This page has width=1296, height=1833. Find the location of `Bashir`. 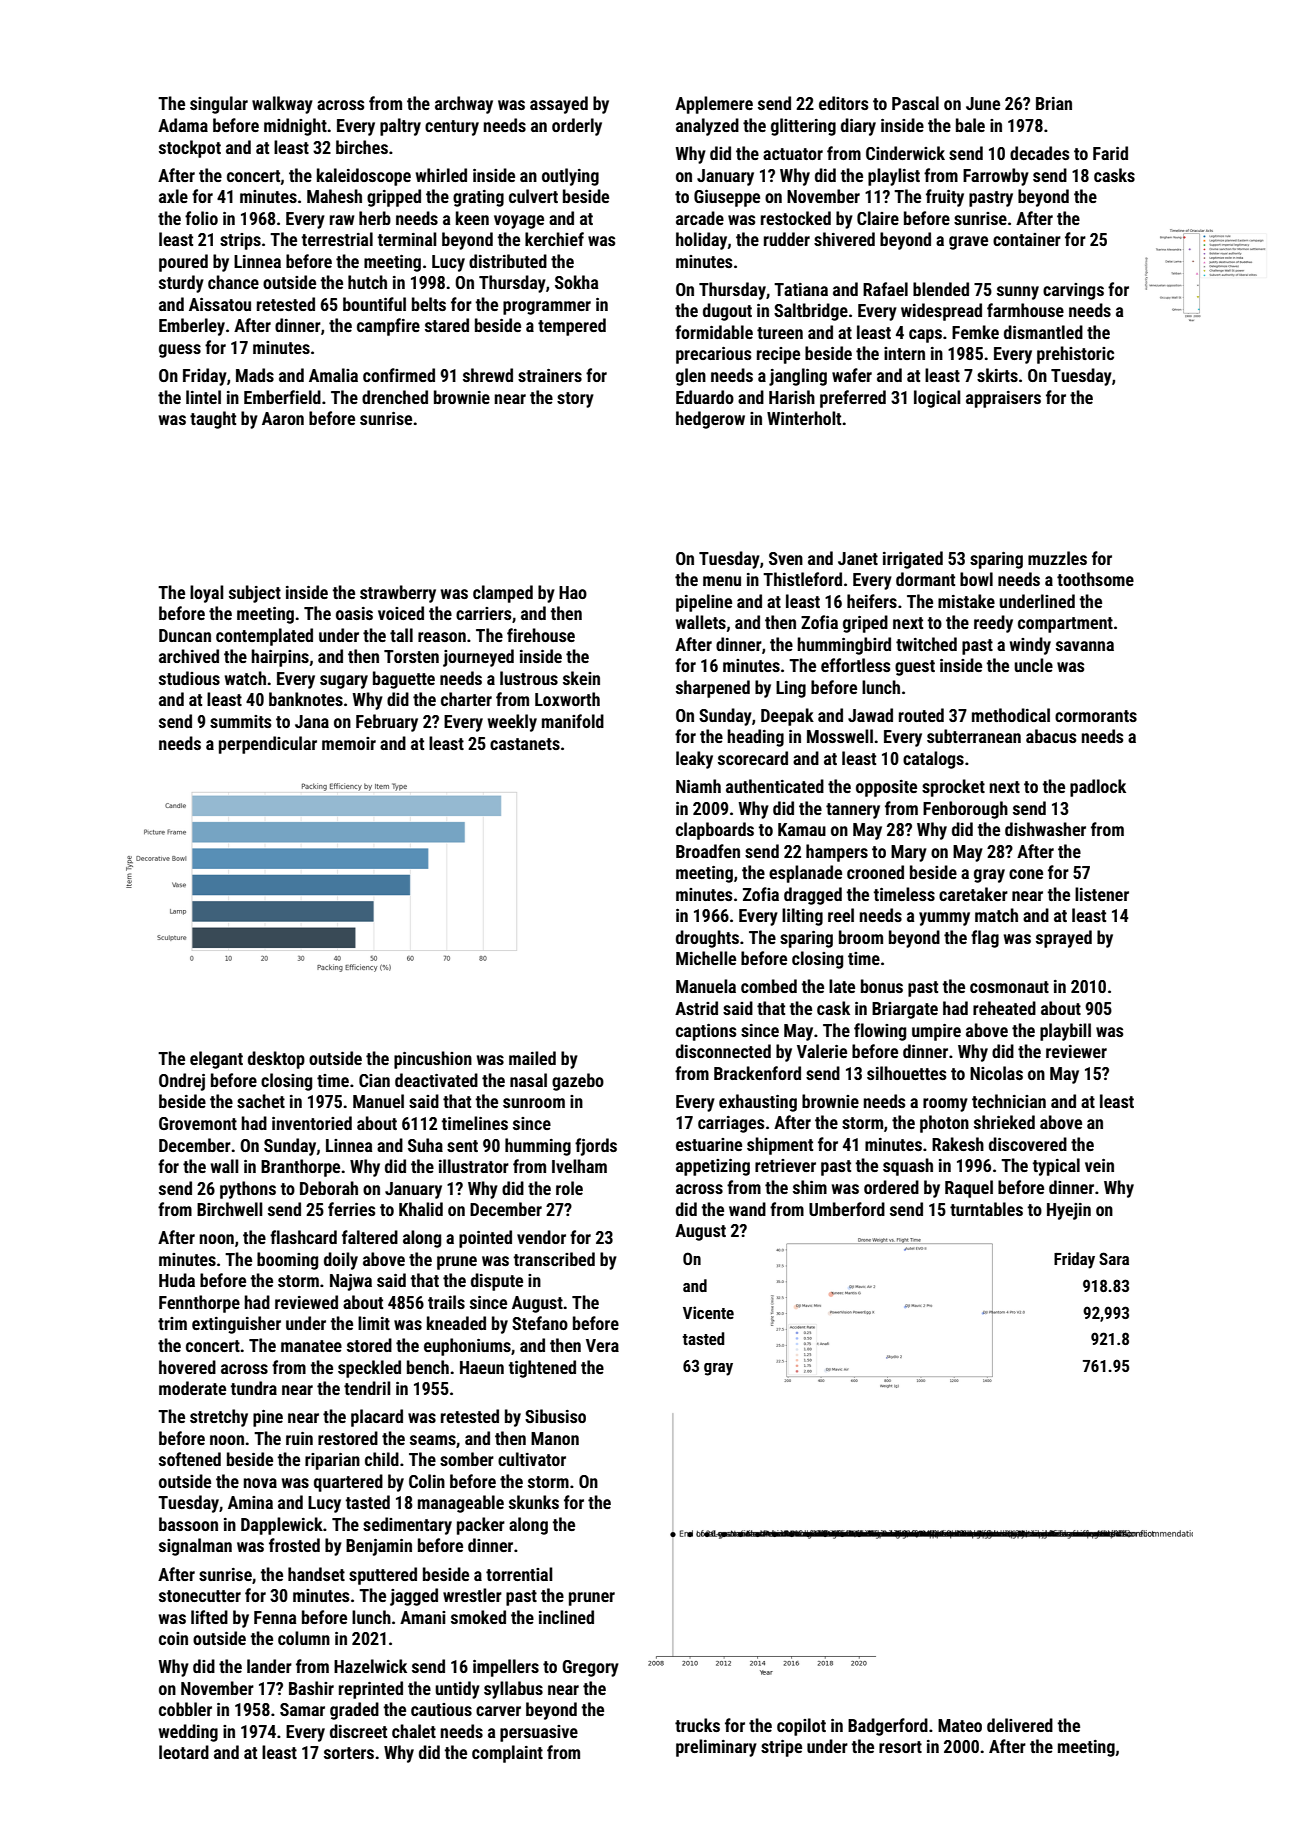

Bashir is located at coordinates (311, 1688).
